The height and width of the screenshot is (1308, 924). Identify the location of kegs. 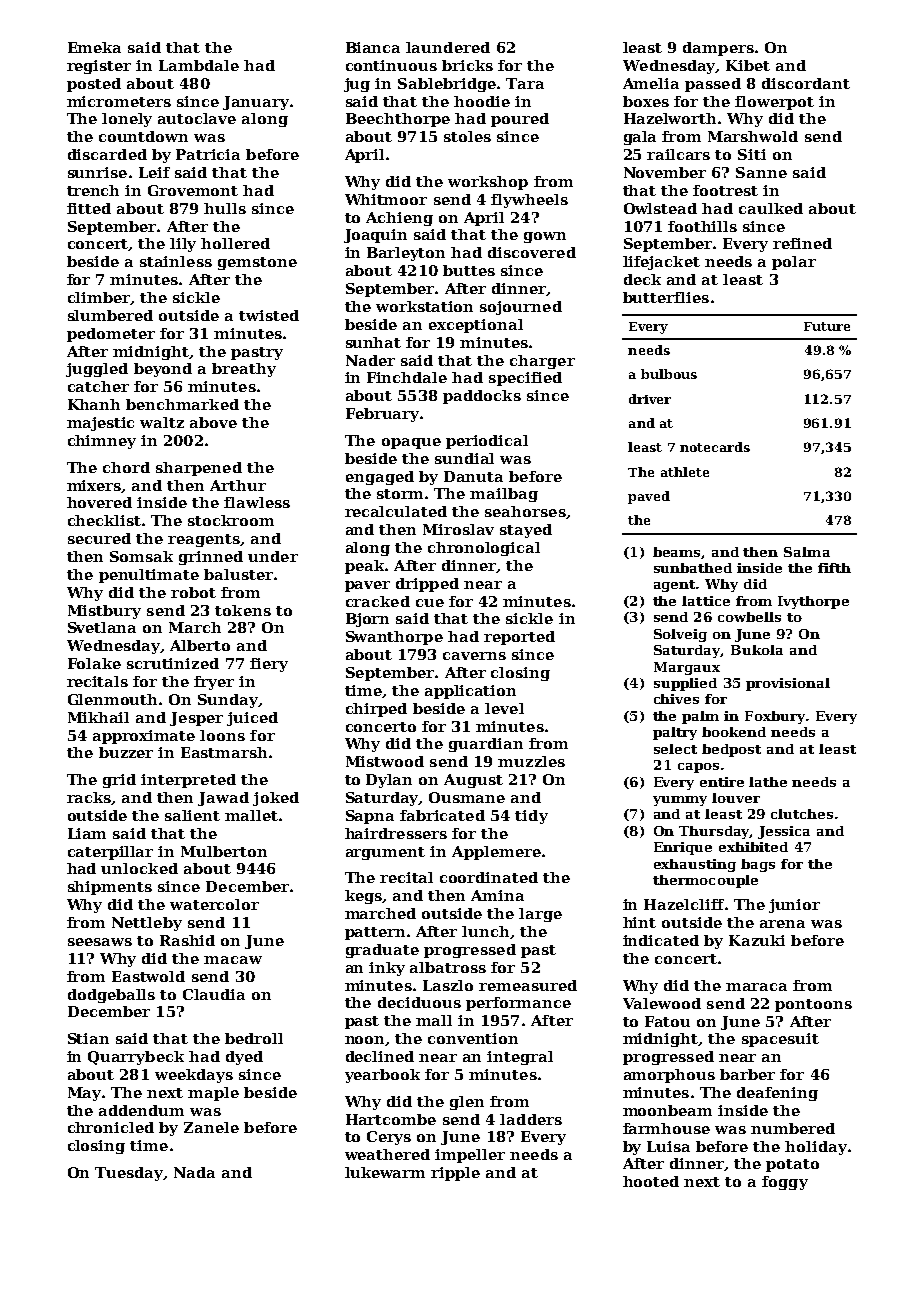
(364, 897).
